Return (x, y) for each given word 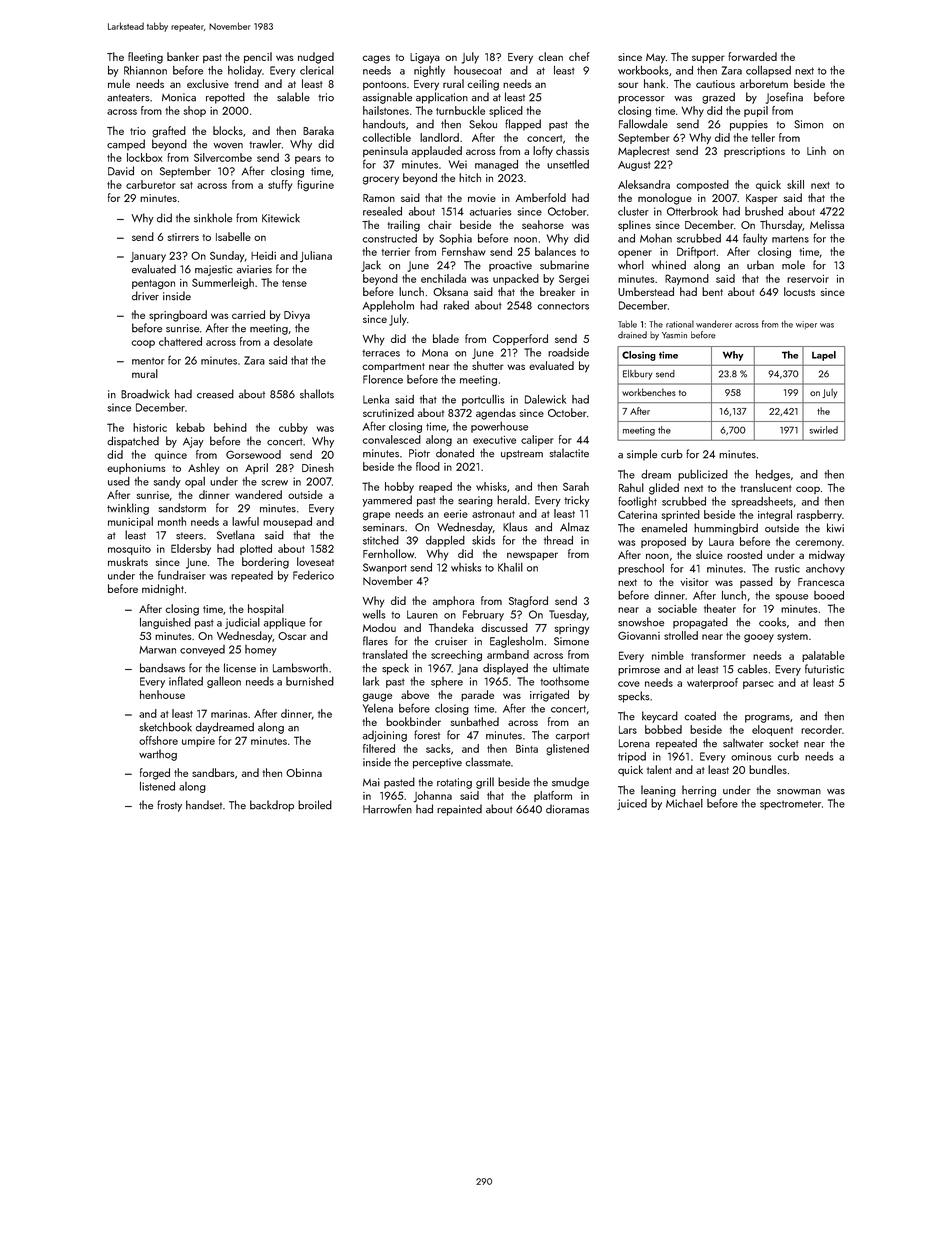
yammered (387, 501)
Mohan (656, 238)
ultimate (571, 668)
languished (165, 623)
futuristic (824, 669)
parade (477, 695)
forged (155, 774)
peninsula (385, 151)
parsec (758, 685)
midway (827, 556)
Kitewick (281, 218)
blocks (228, 130)
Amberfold (540, 197)
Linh (816, 150)
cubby (293, 428)
